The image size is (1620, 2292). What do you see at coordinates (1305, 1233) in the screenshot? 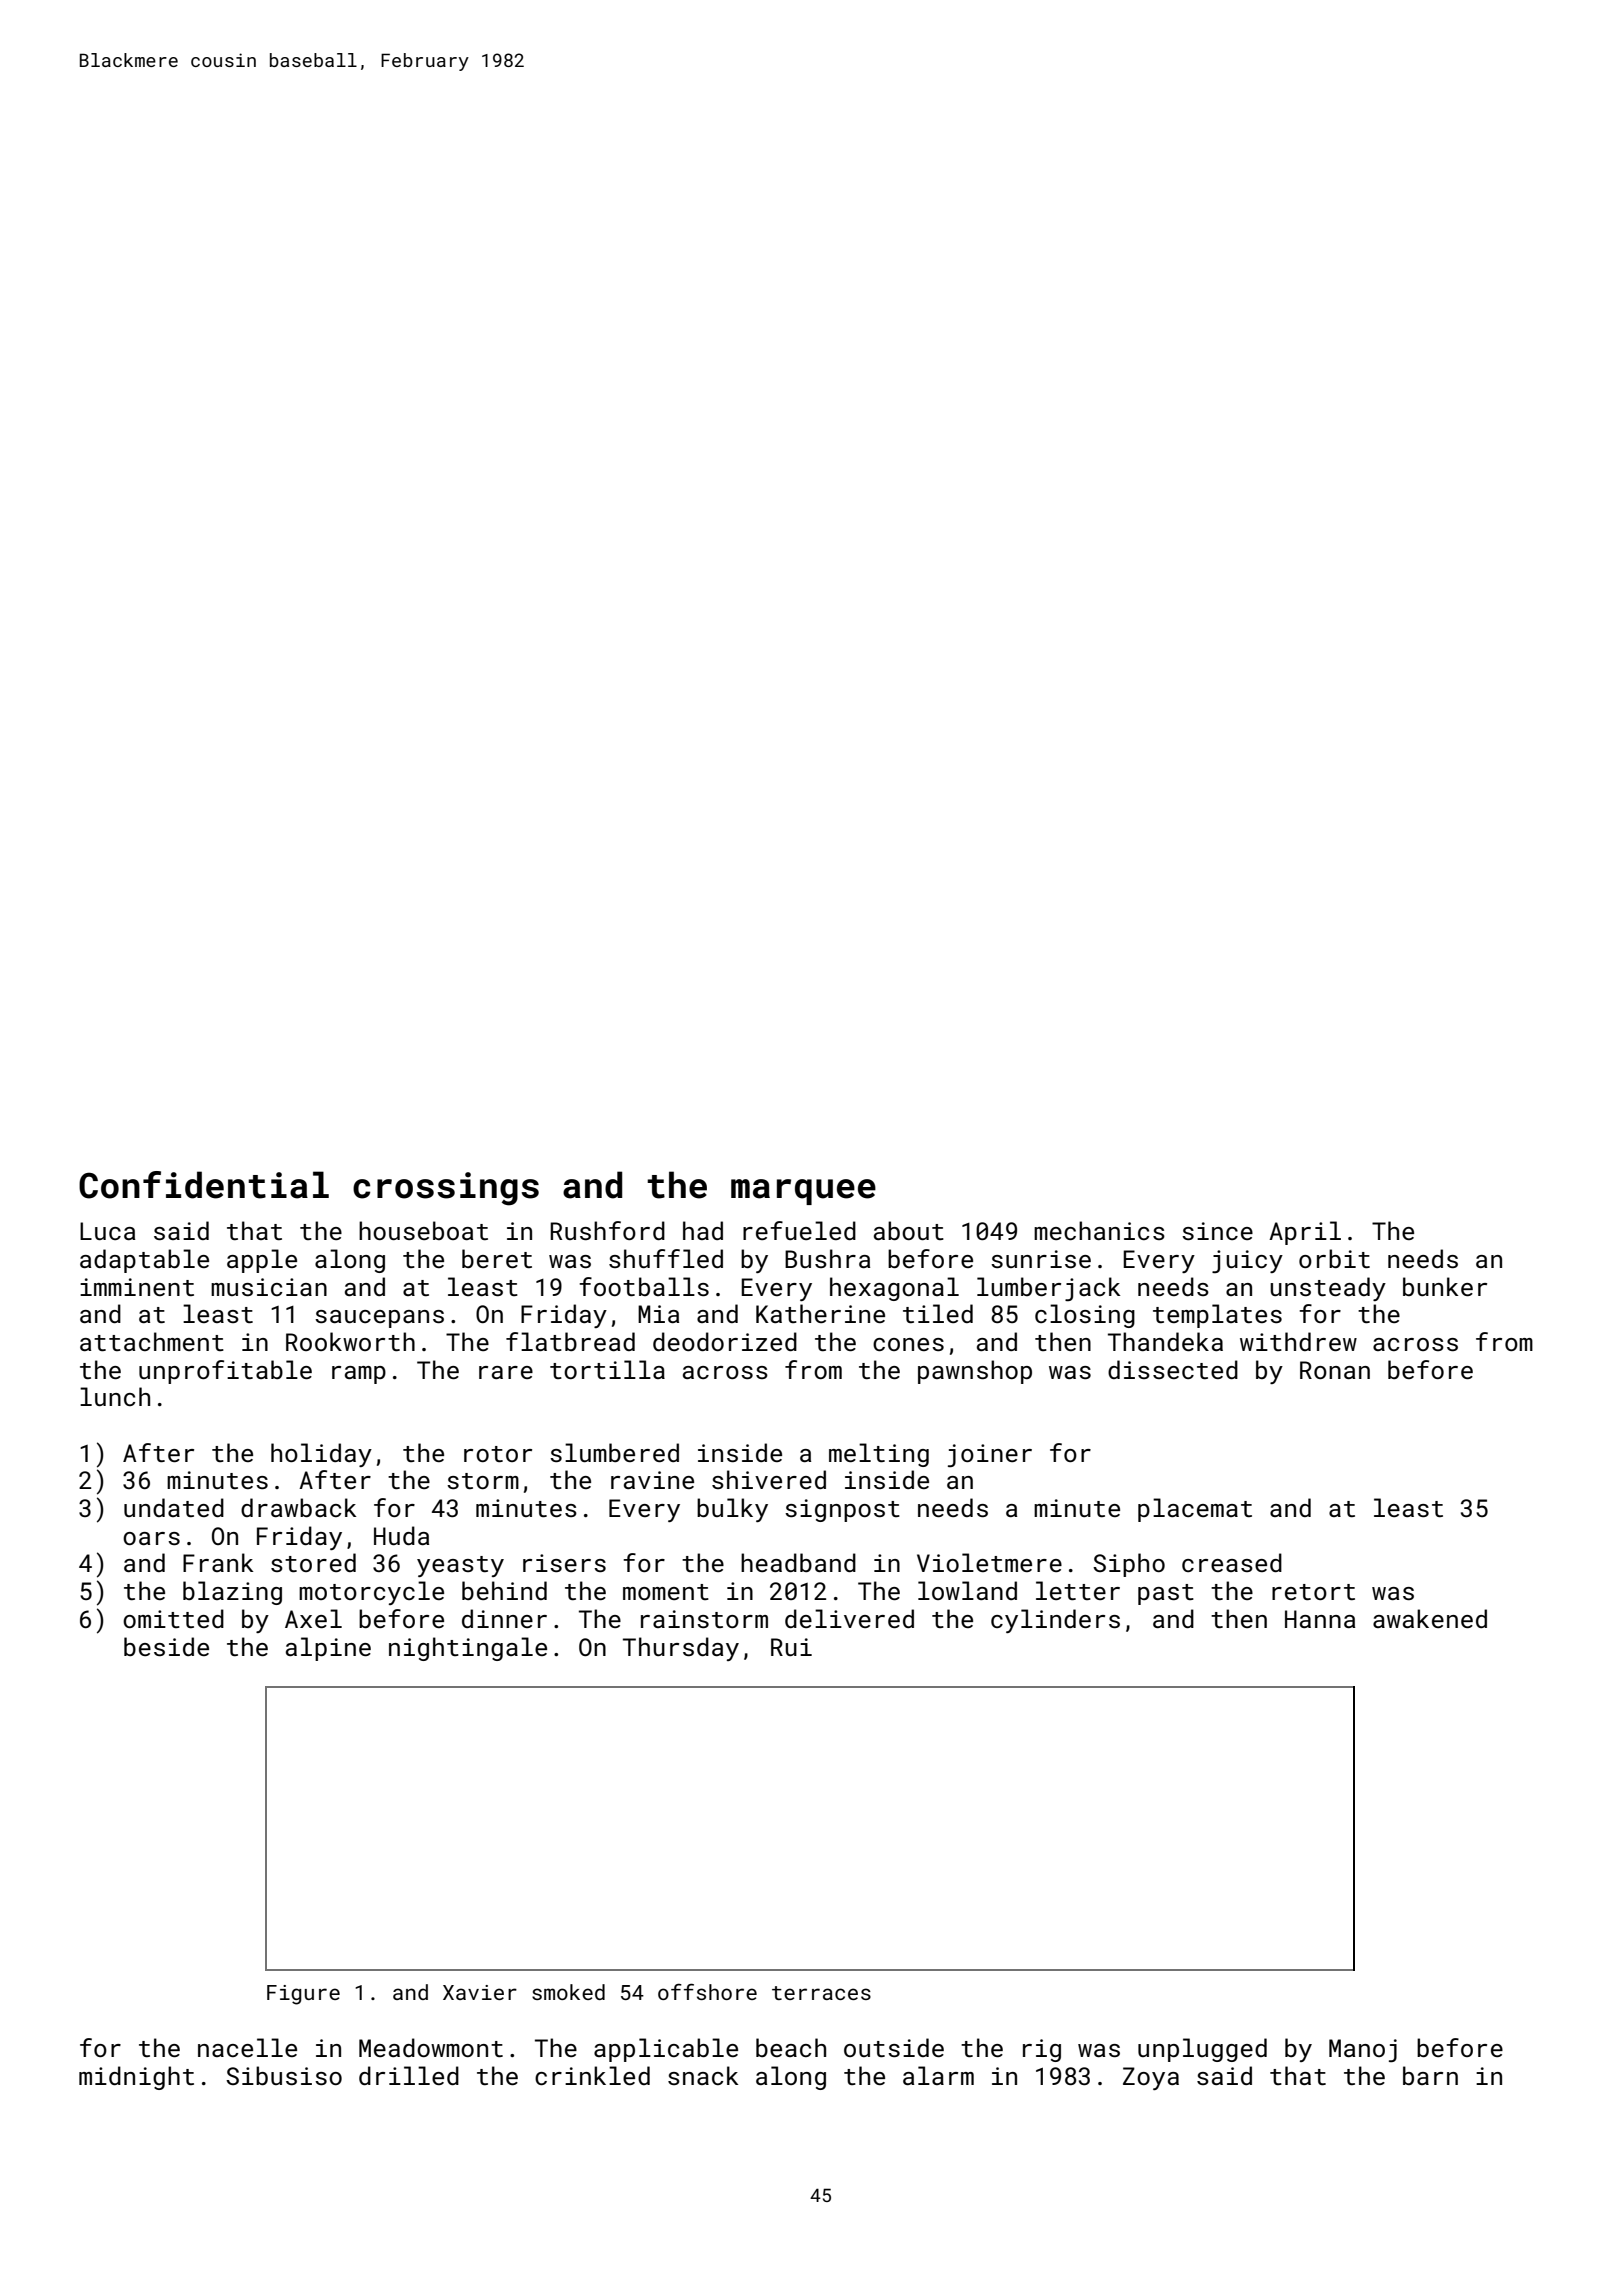
I see `April` at bounding box center [1305, 1233].
